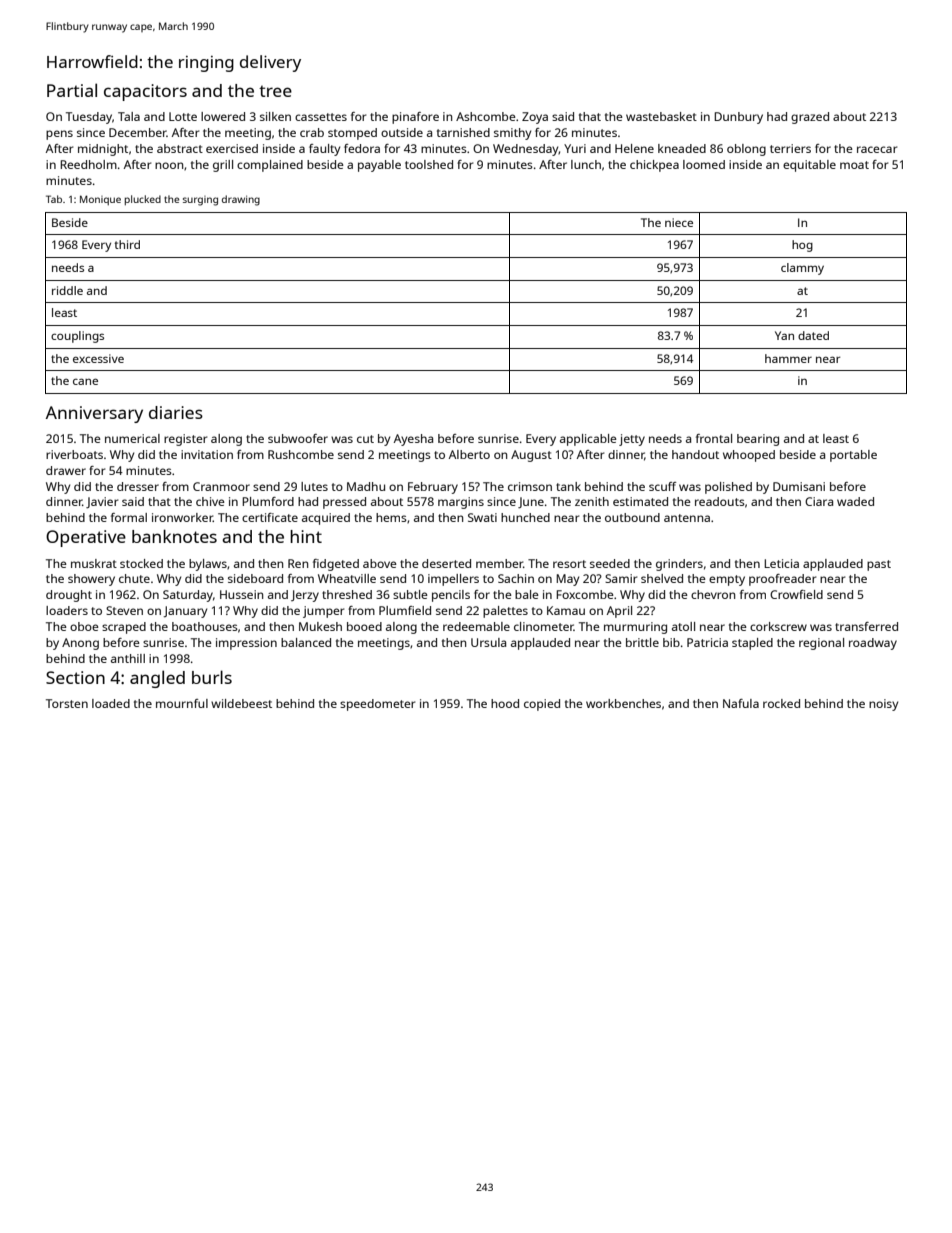 This page has width=952, height=1233. What do you see at coordinates (413, 440) in the page?
I see `Ayesha` at bounding box center [413, 440].
